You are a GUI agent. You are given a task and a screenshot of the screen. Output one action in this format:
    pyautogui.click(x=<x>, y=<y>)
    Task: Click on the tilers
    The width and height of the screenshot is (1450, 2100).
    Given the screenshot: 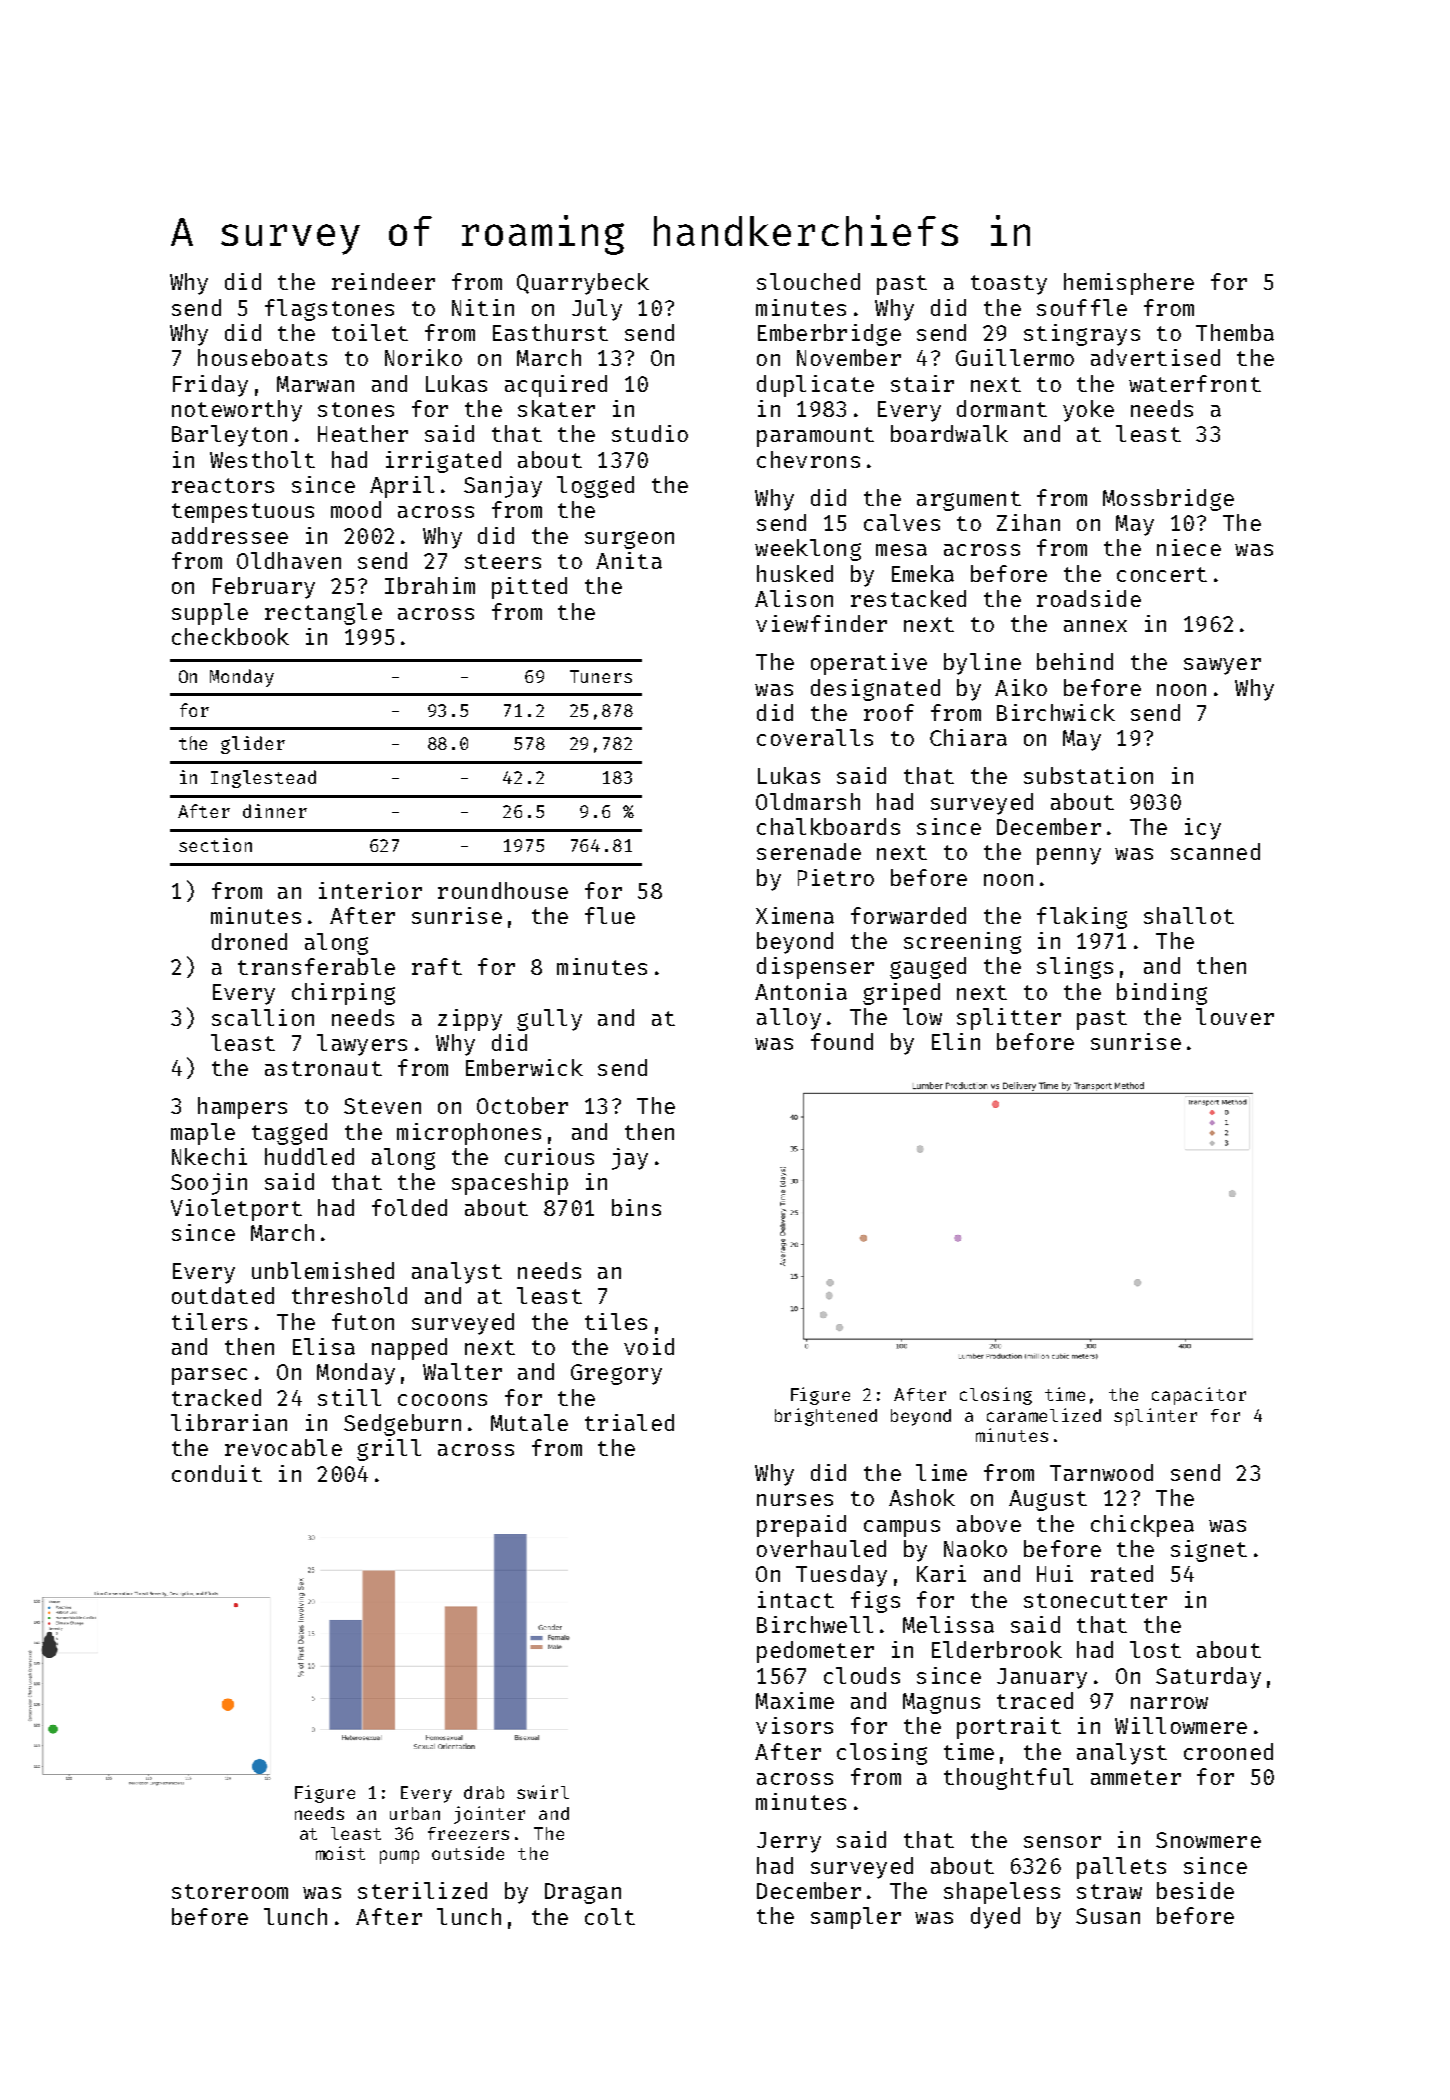 What is the action you would take?
    pyautogui.click(x=209, y=1321)
